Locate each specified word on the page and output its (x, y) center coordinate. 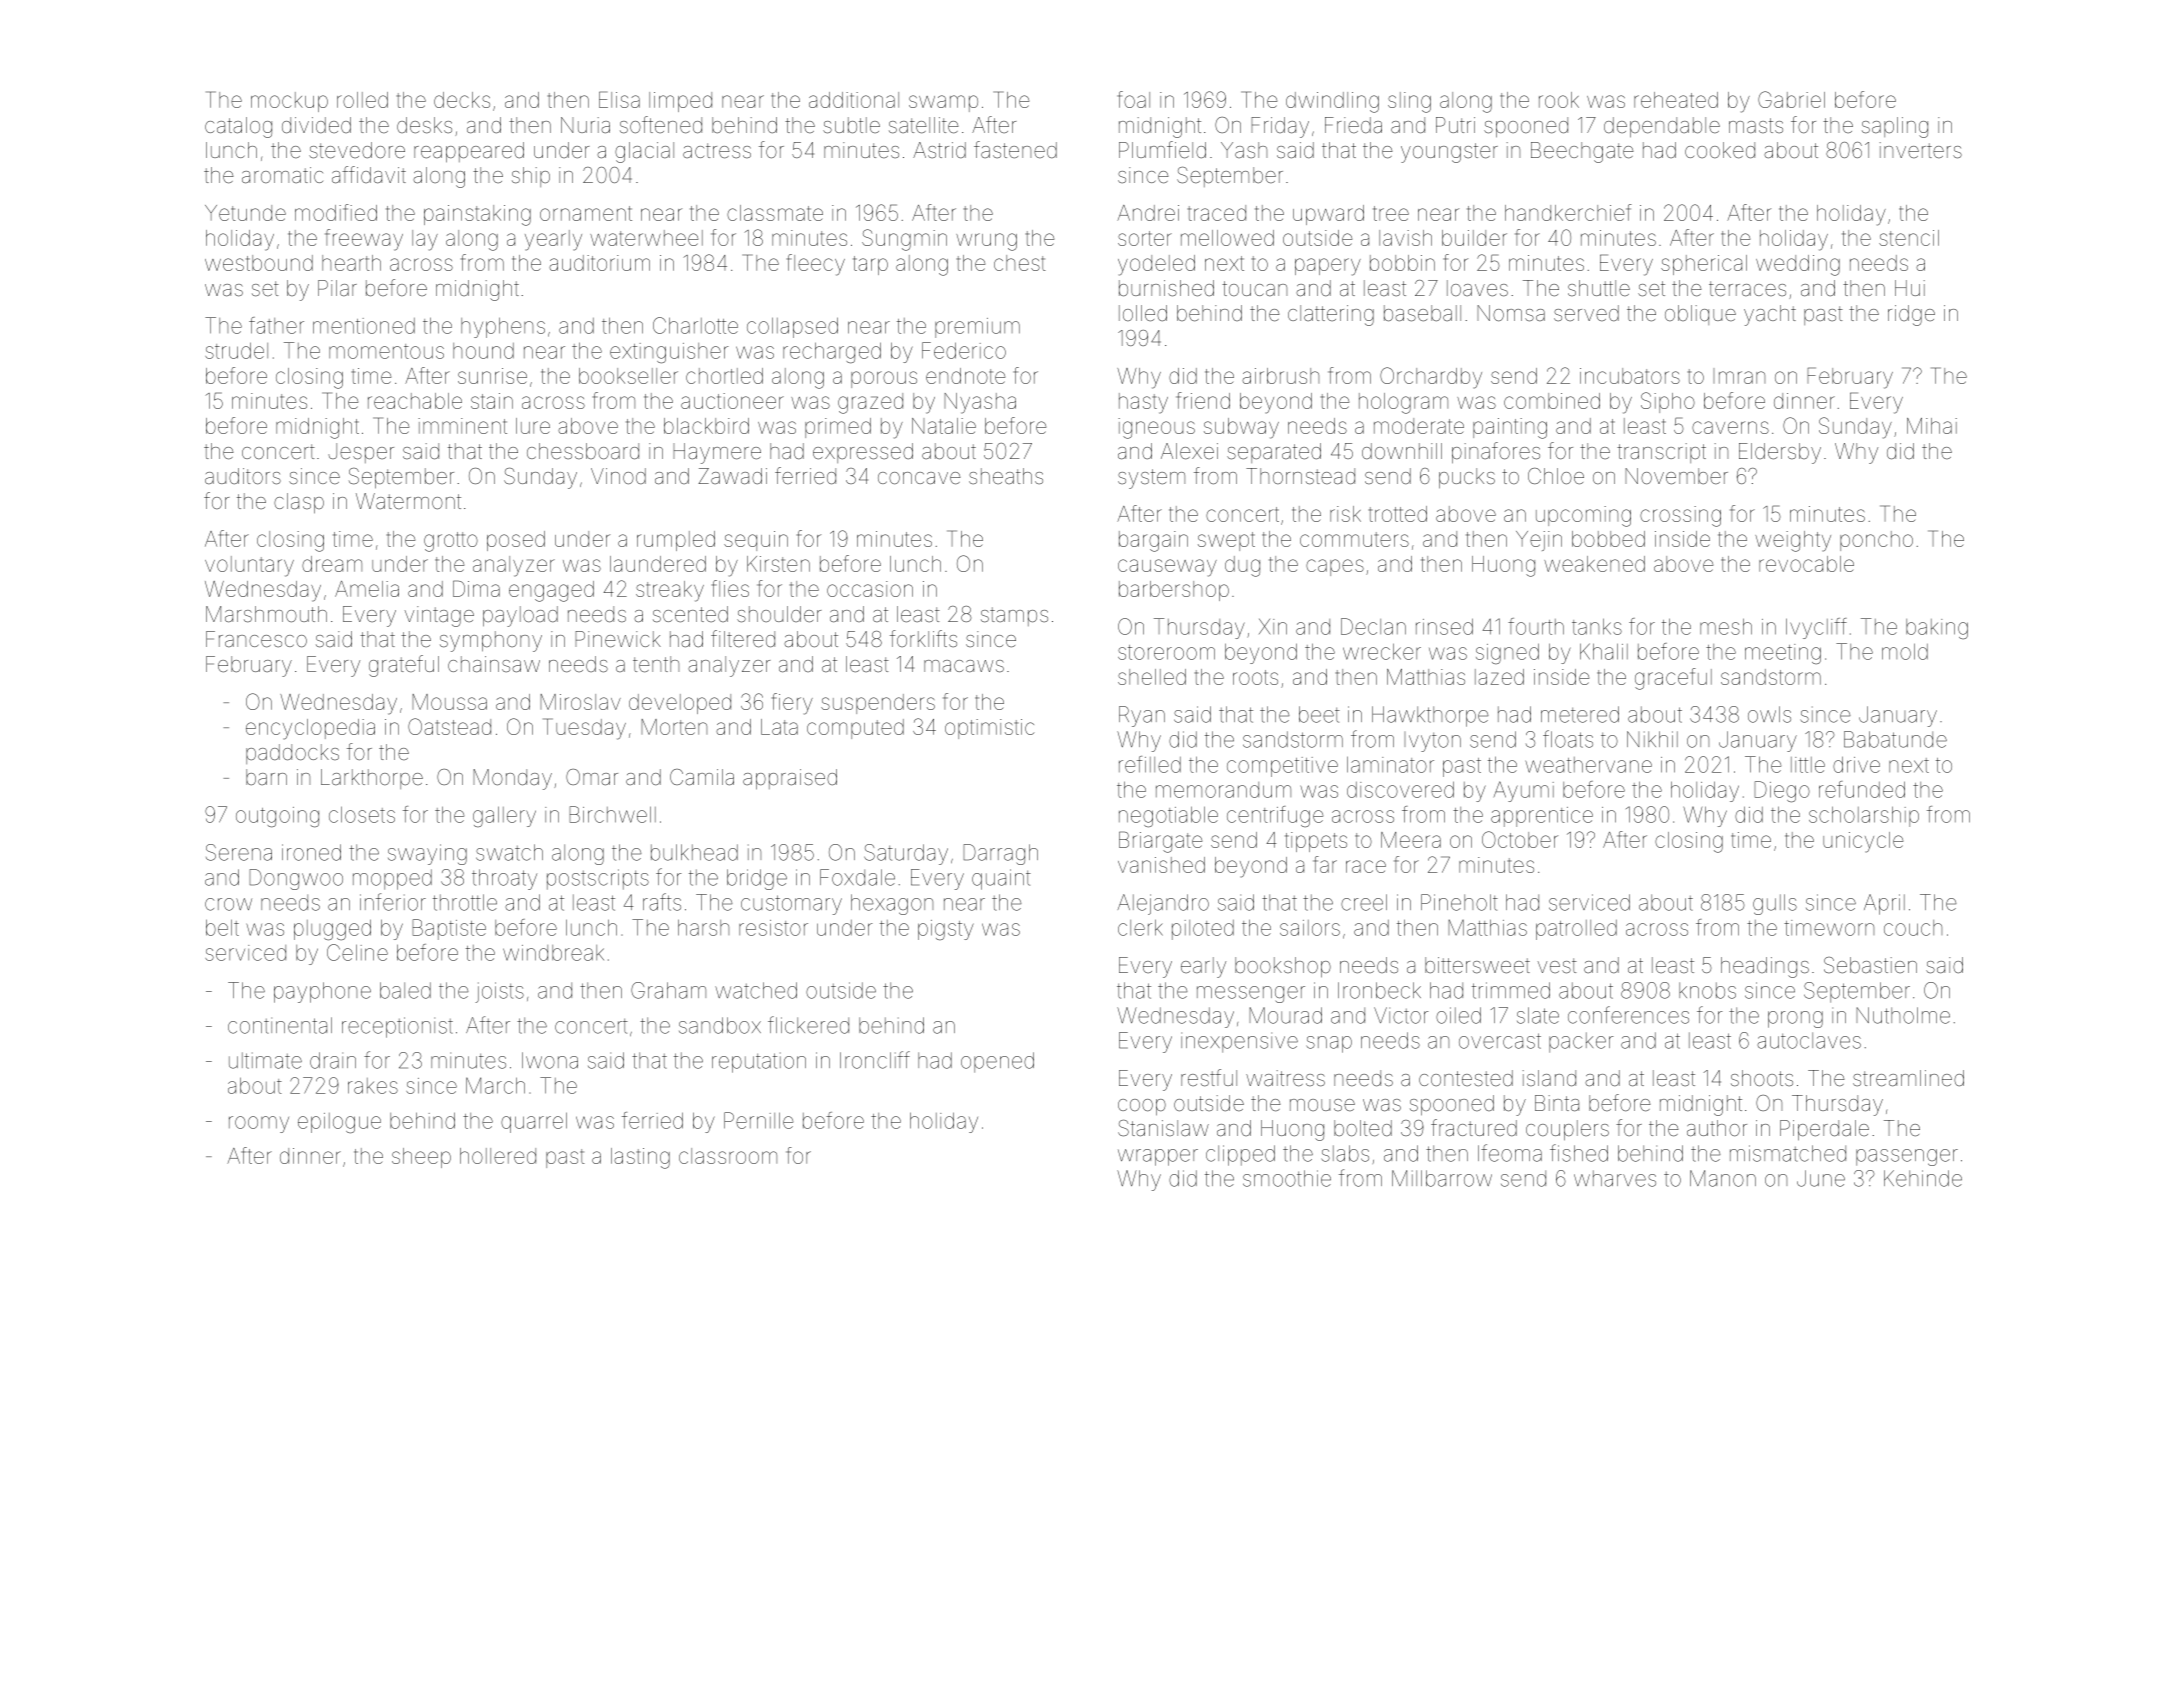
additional (854, 100)
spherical (1704, 265)
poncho (1876, 541)
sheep (421, 1158)
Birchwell (612, 814)
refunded (1862, 789)
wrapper (1158, 1157)
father (276, 325)
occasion (870, 589)
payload (520, 616)
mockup (289, 102)
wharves (1615, 1178)
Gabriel (1791, 99)
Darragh (1000, 854)
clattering (1331, 315)
